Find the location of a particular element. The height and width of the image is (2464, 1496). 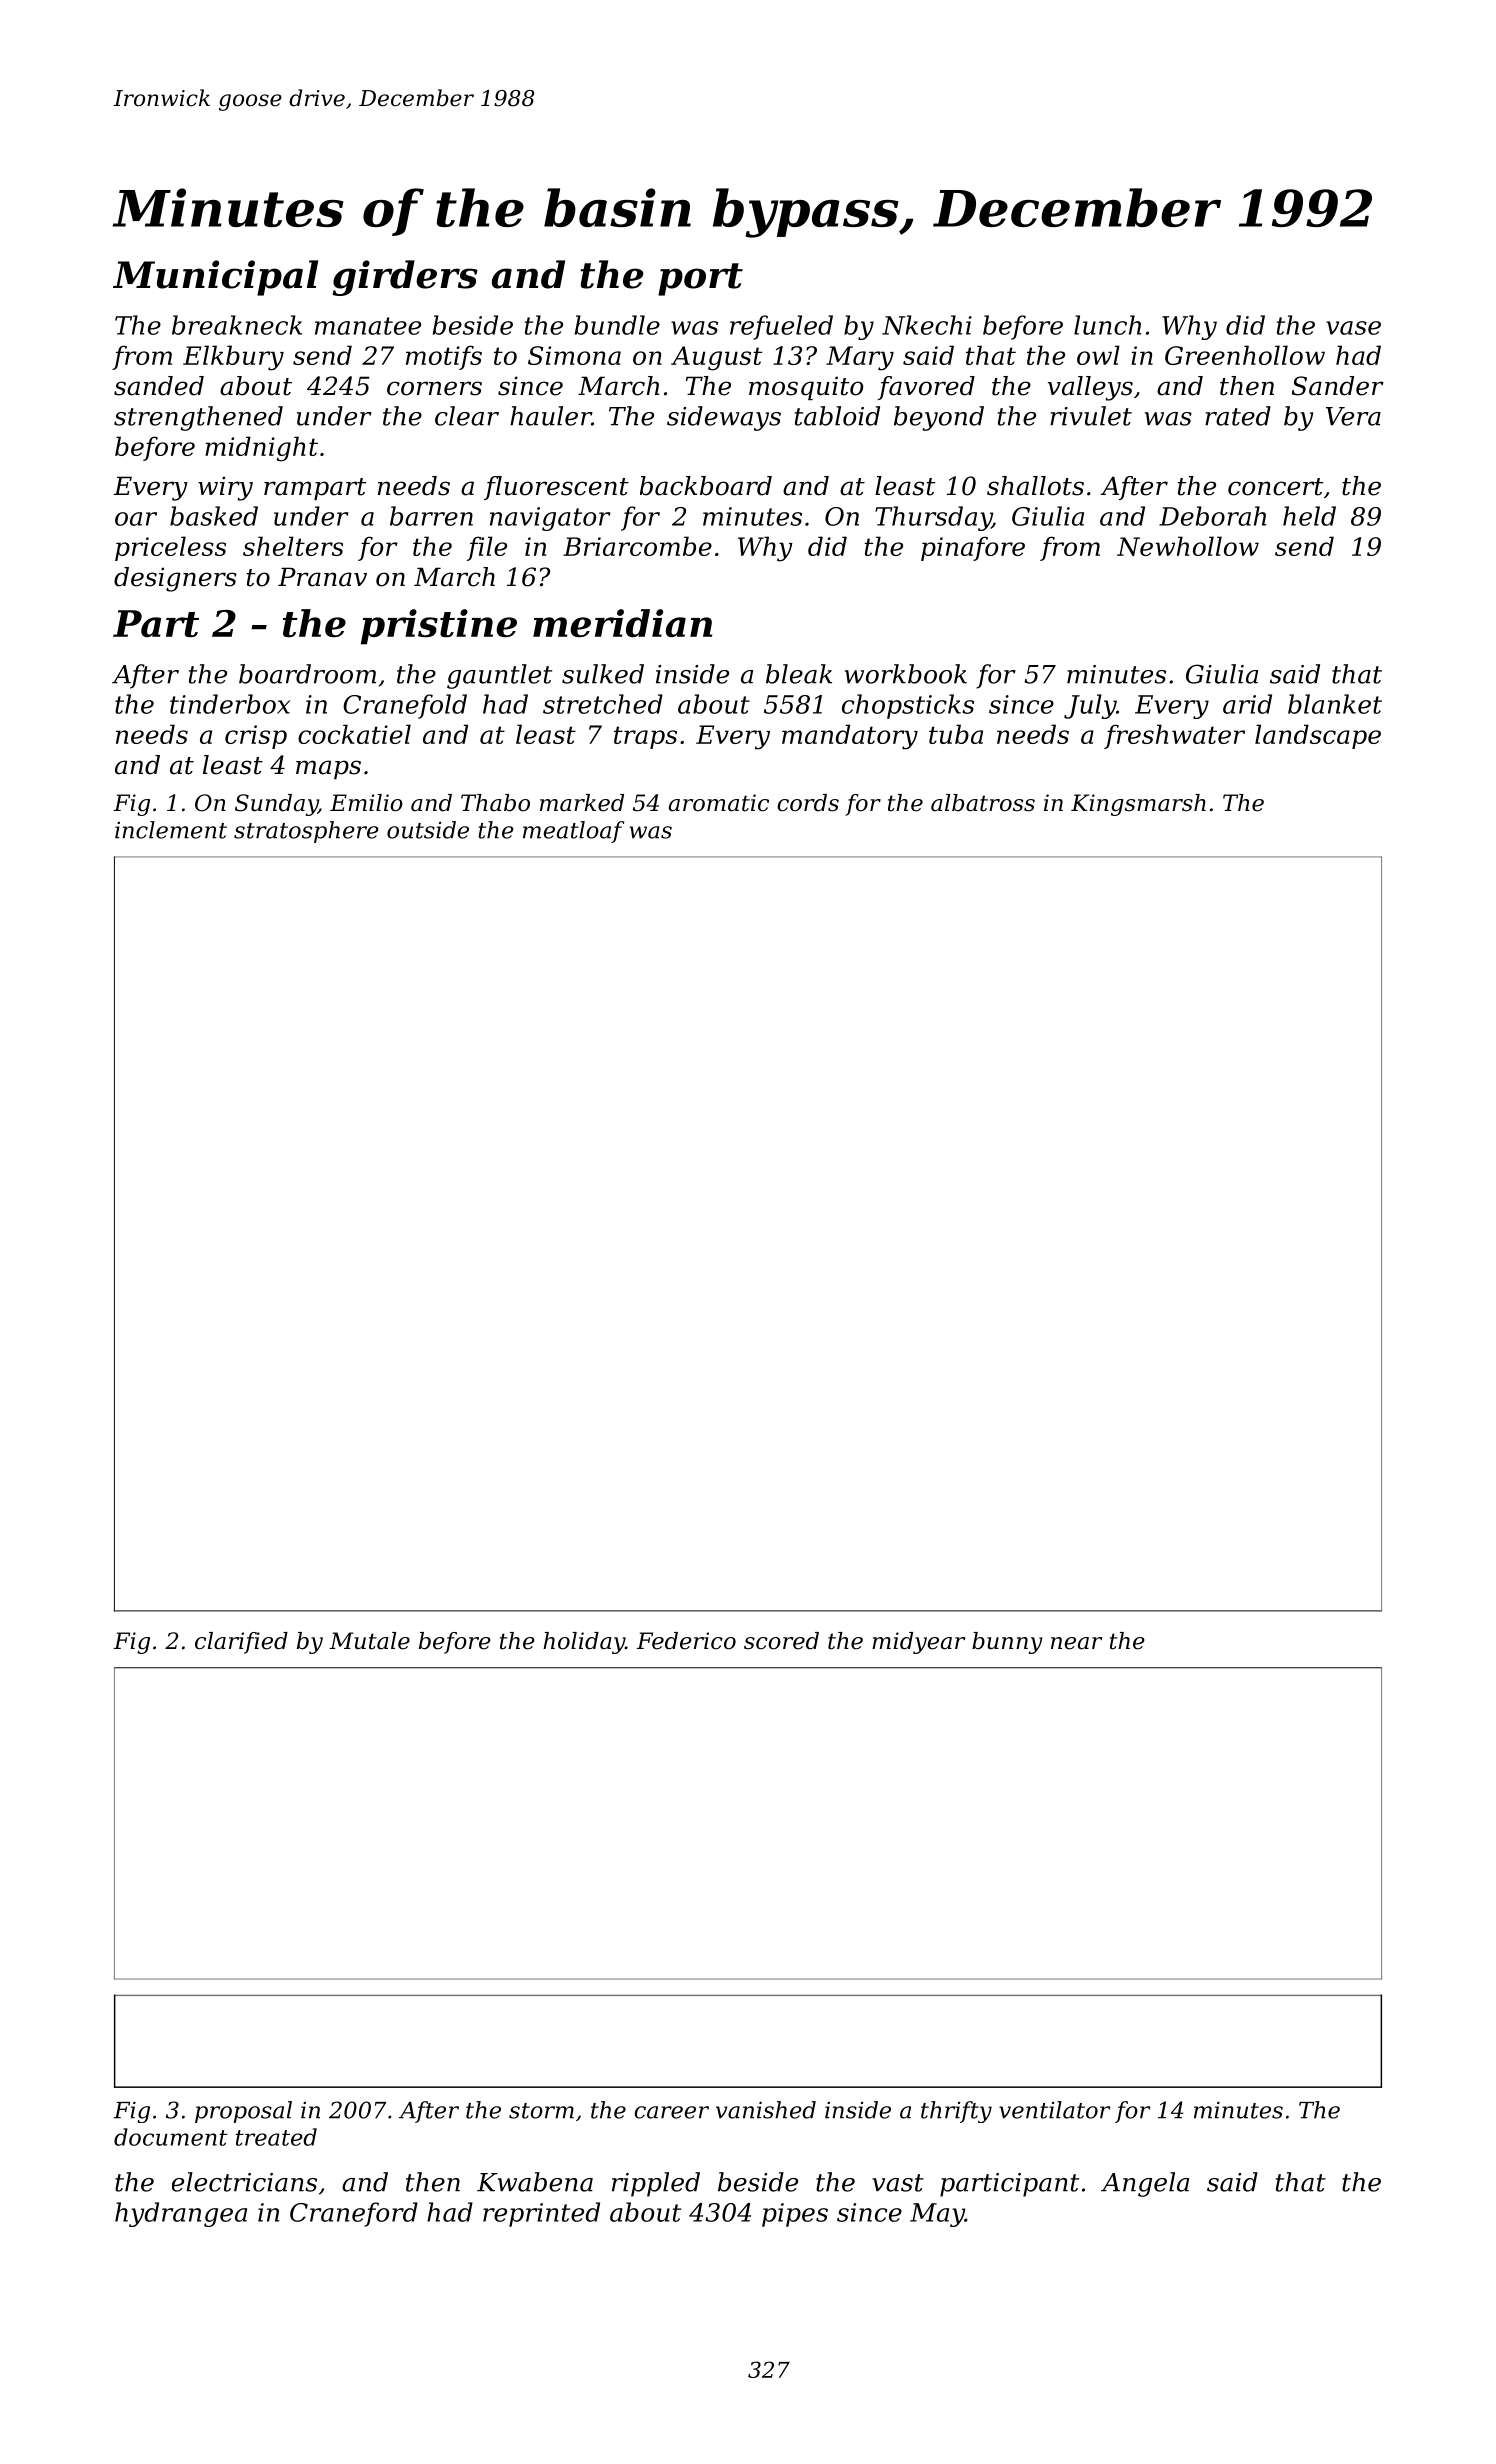

meatloaf is located at coordinates (574, 832).
